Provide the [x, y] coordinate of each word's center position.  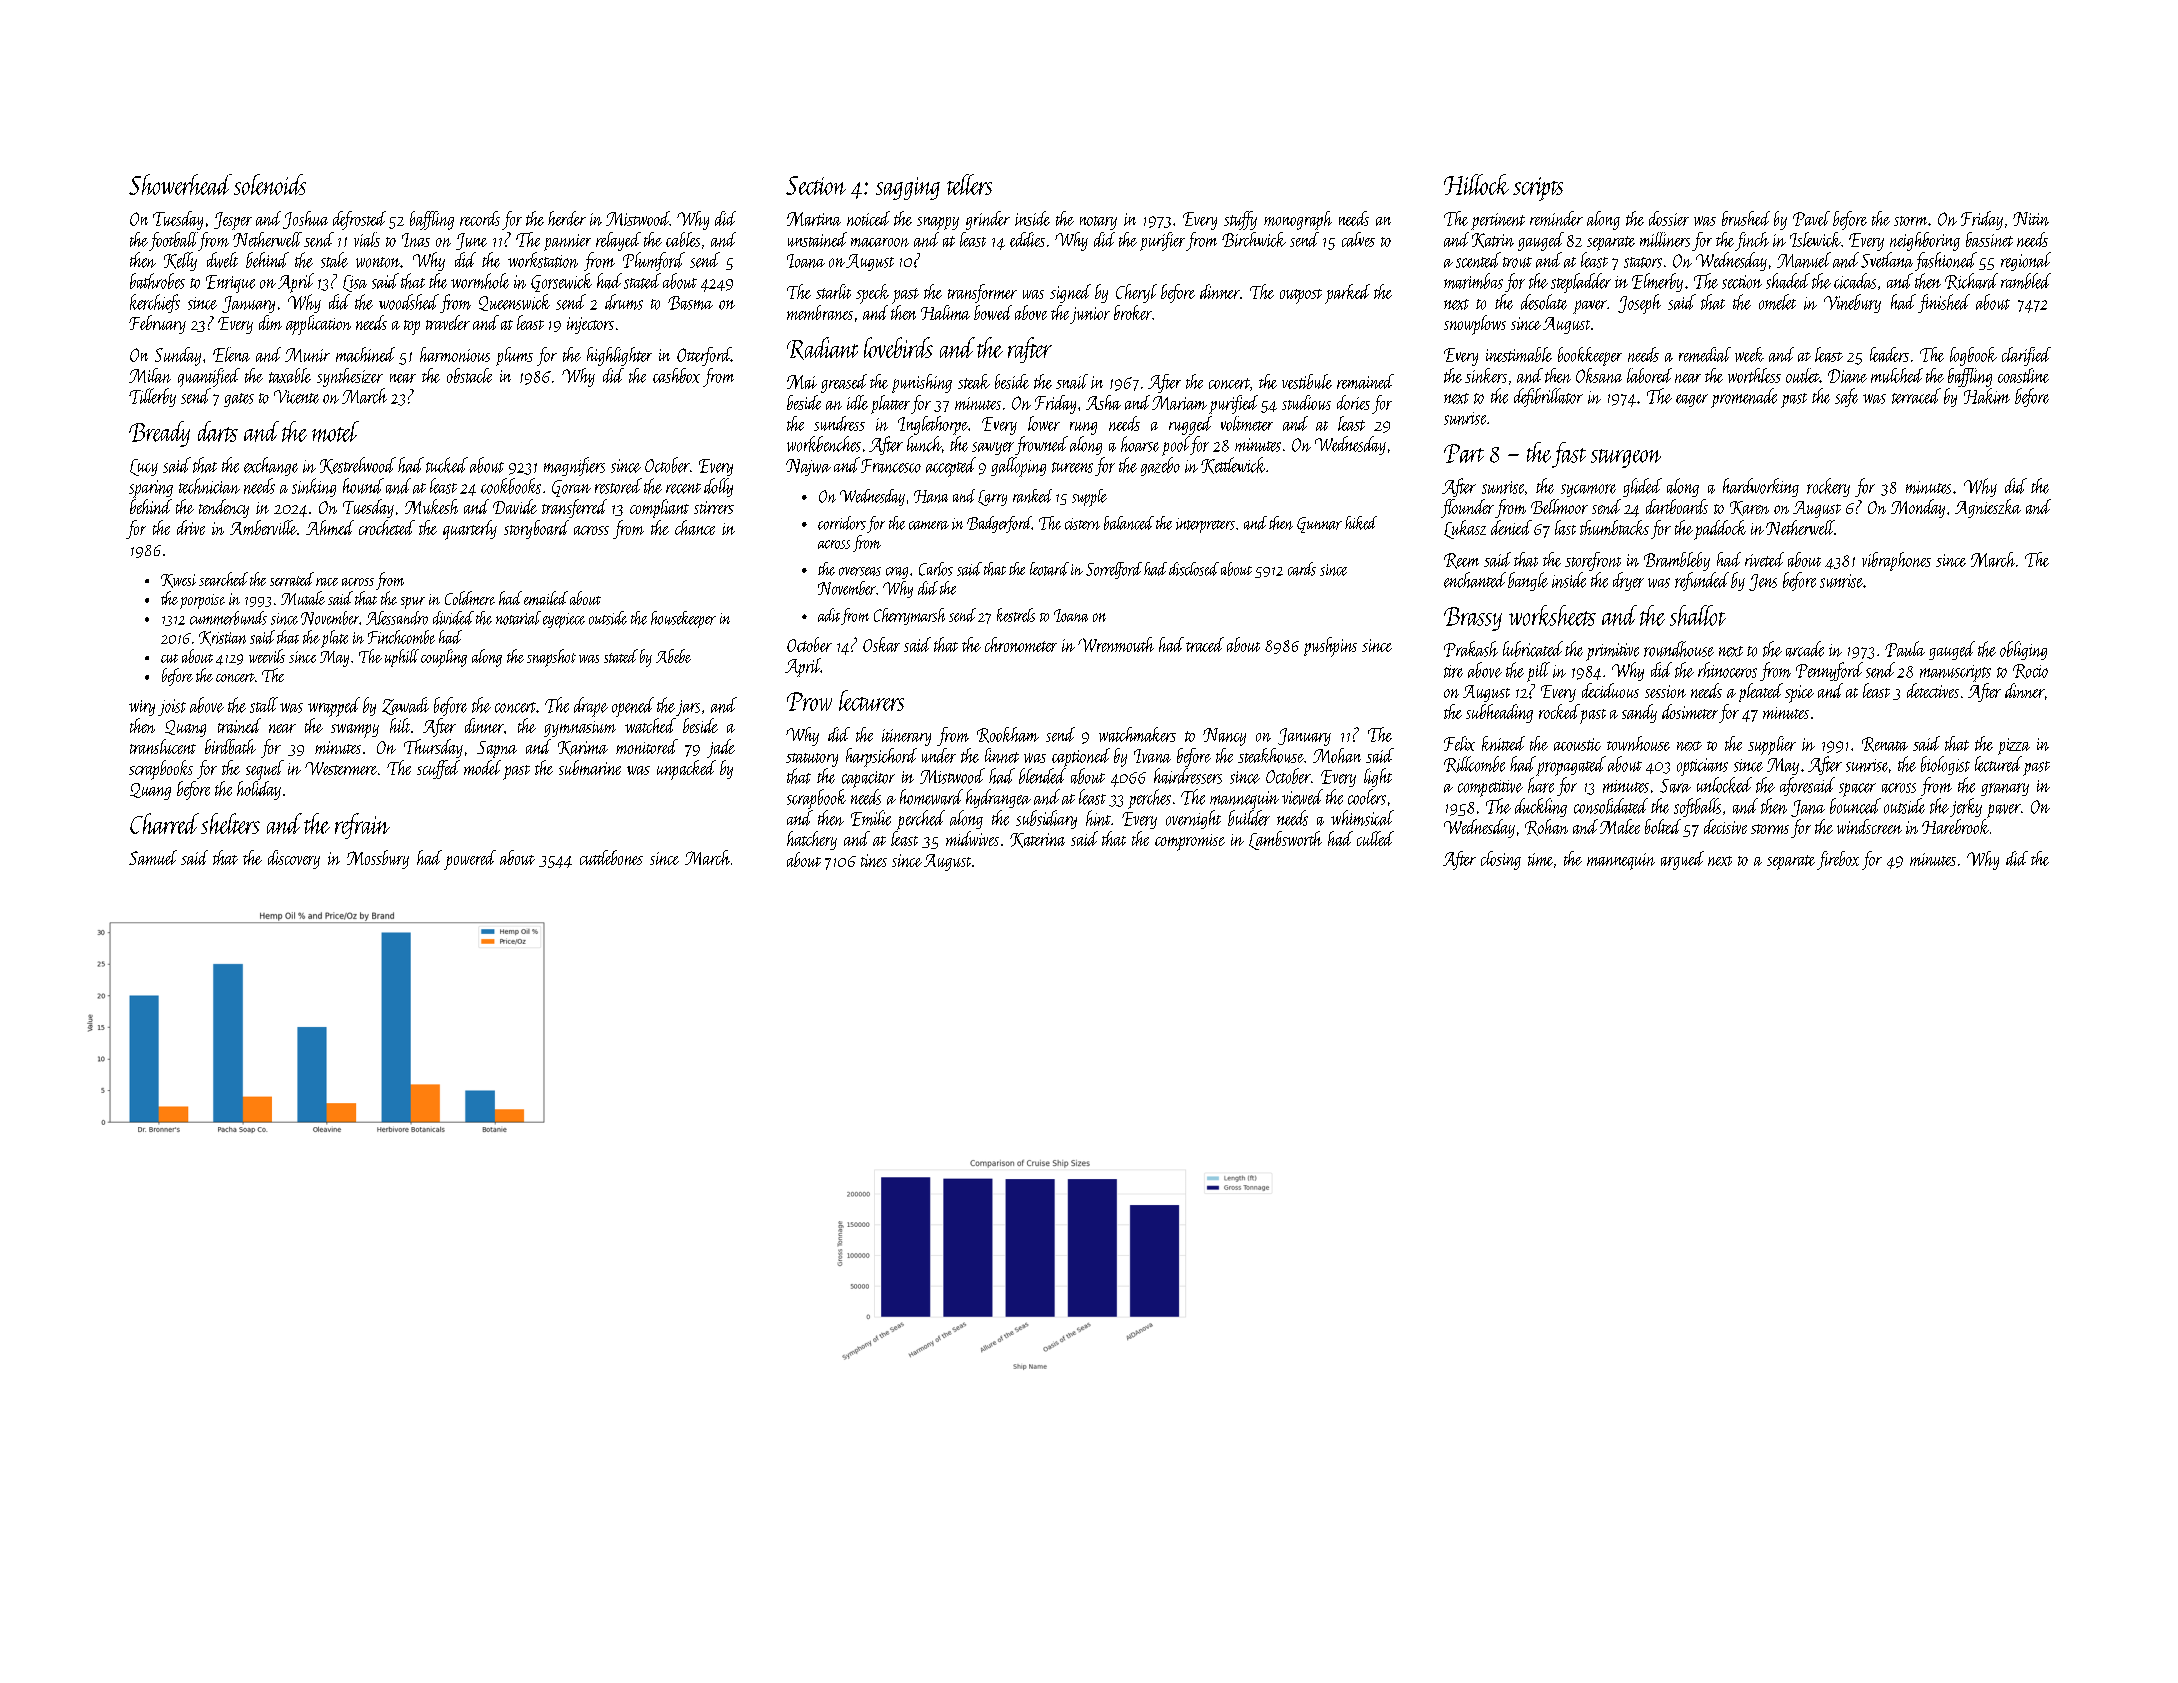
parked [1347, 294]
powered [470, 860]
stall [264, 705]
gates [239, 400]
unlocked [1724, 785]
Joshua [305, 220]
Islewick [1815, 239]
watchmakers [1137, 734]
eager [1692, 400]
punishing [922, 383]
